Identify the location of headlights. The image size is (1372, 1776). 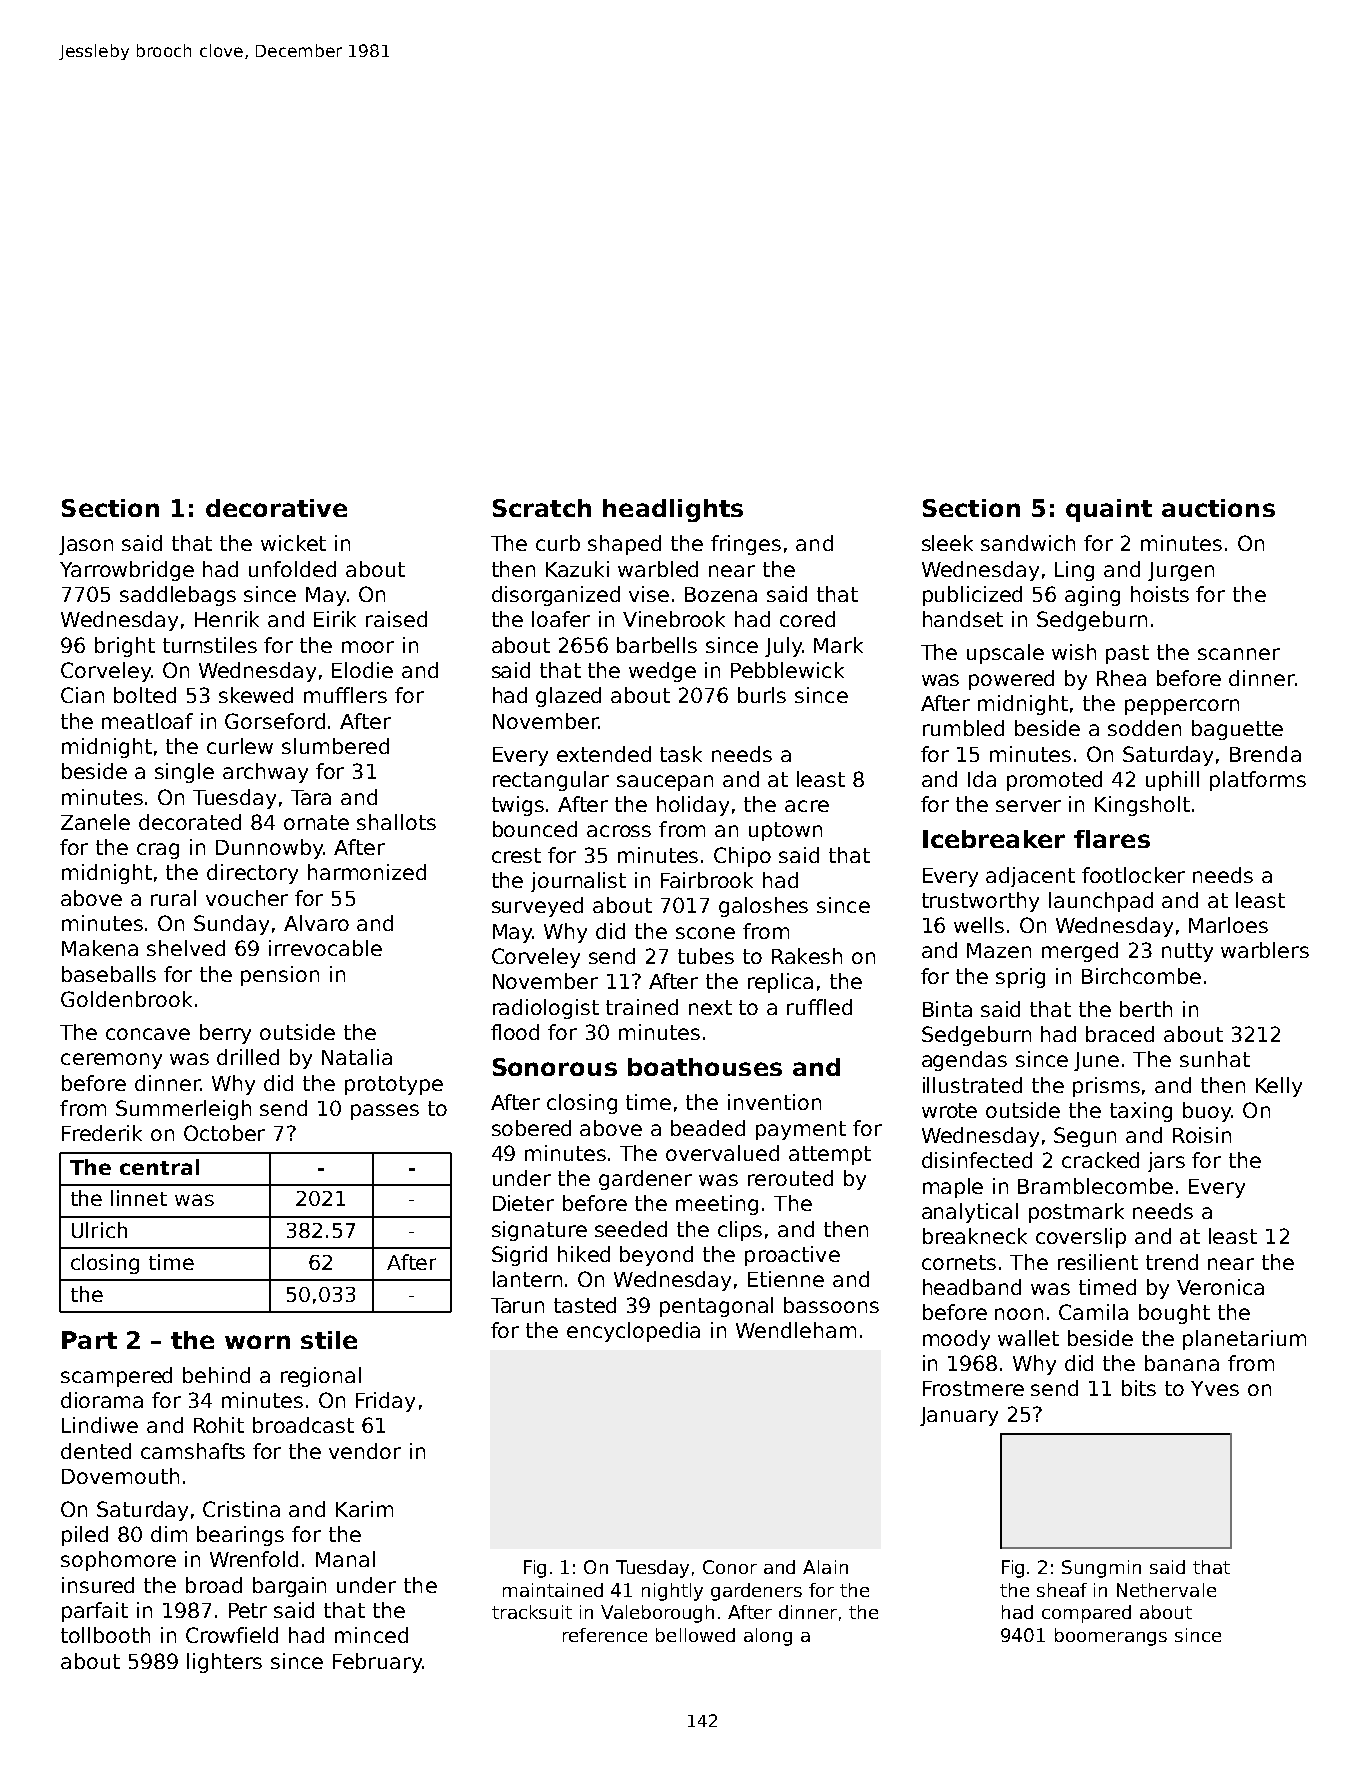
(673, 510).
